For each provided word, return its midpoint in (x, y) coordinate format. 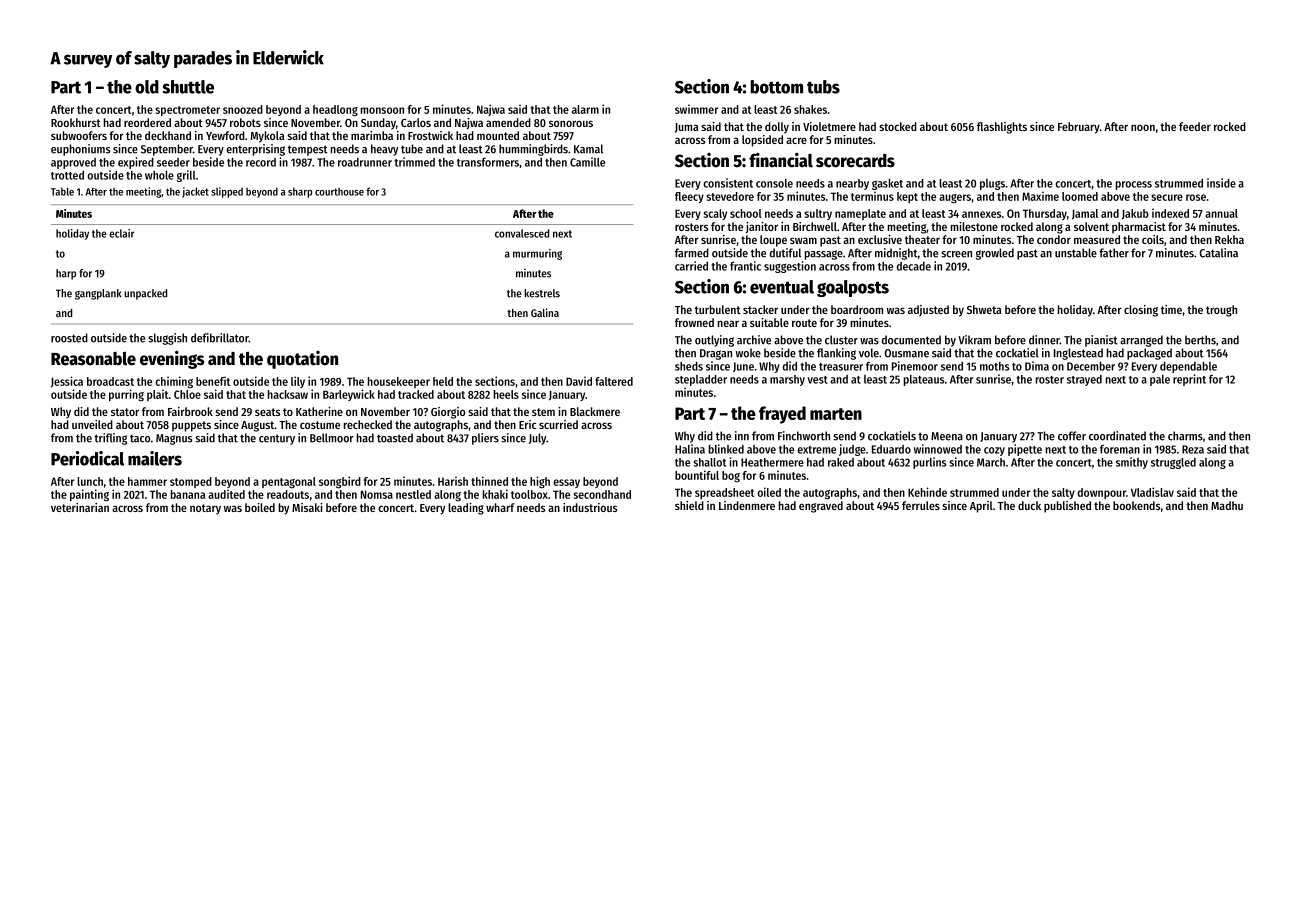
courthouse (339, 191)
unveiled (92, 424)
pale (1160, 380)
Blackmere (595, 411)
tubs (823, 87)
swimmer (696, 109)
